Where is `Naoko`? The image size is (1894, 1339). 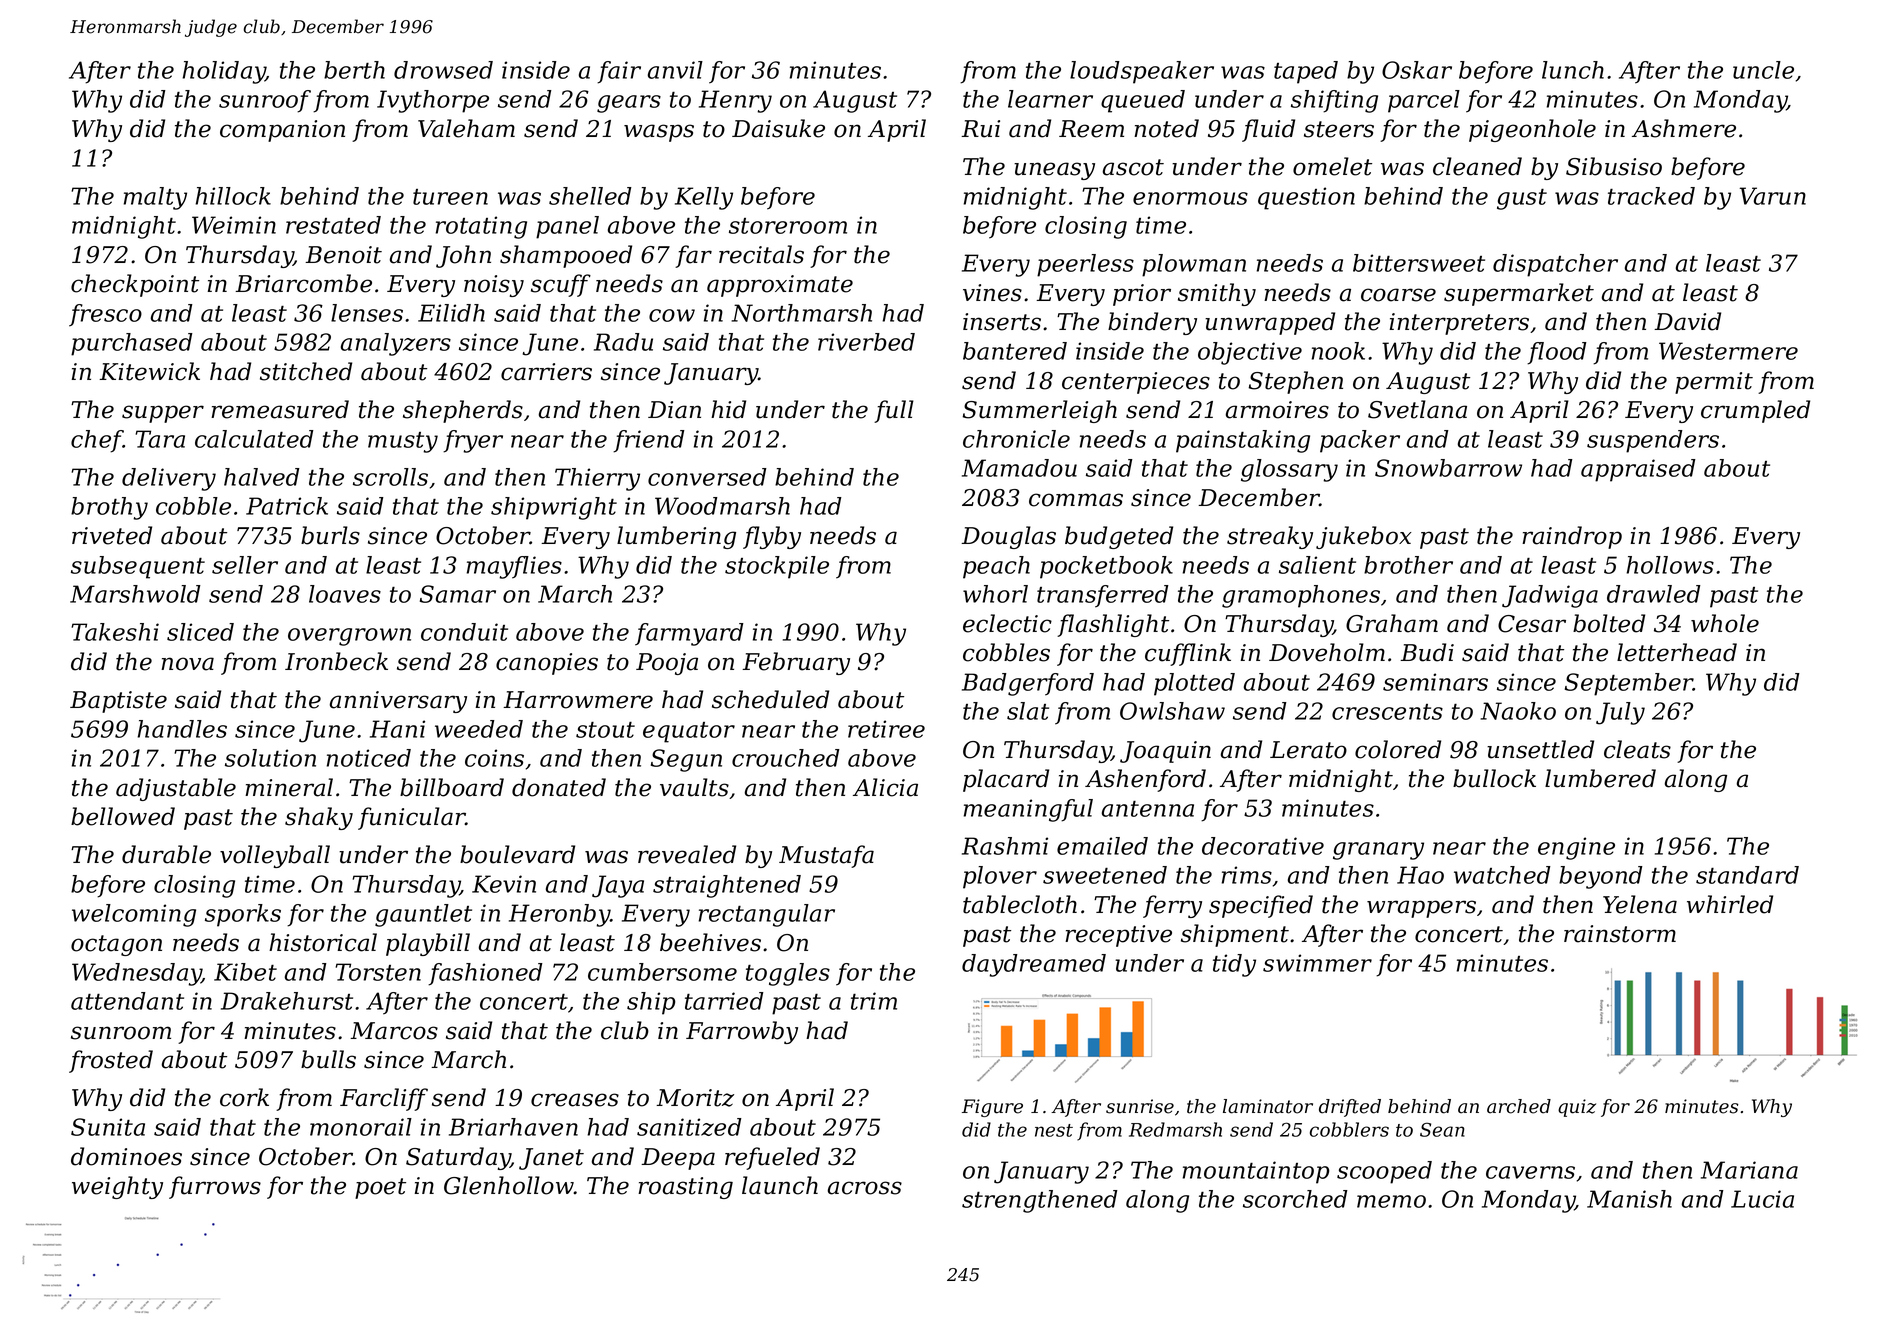 Naoko is located at coordinates (1518, 711).
